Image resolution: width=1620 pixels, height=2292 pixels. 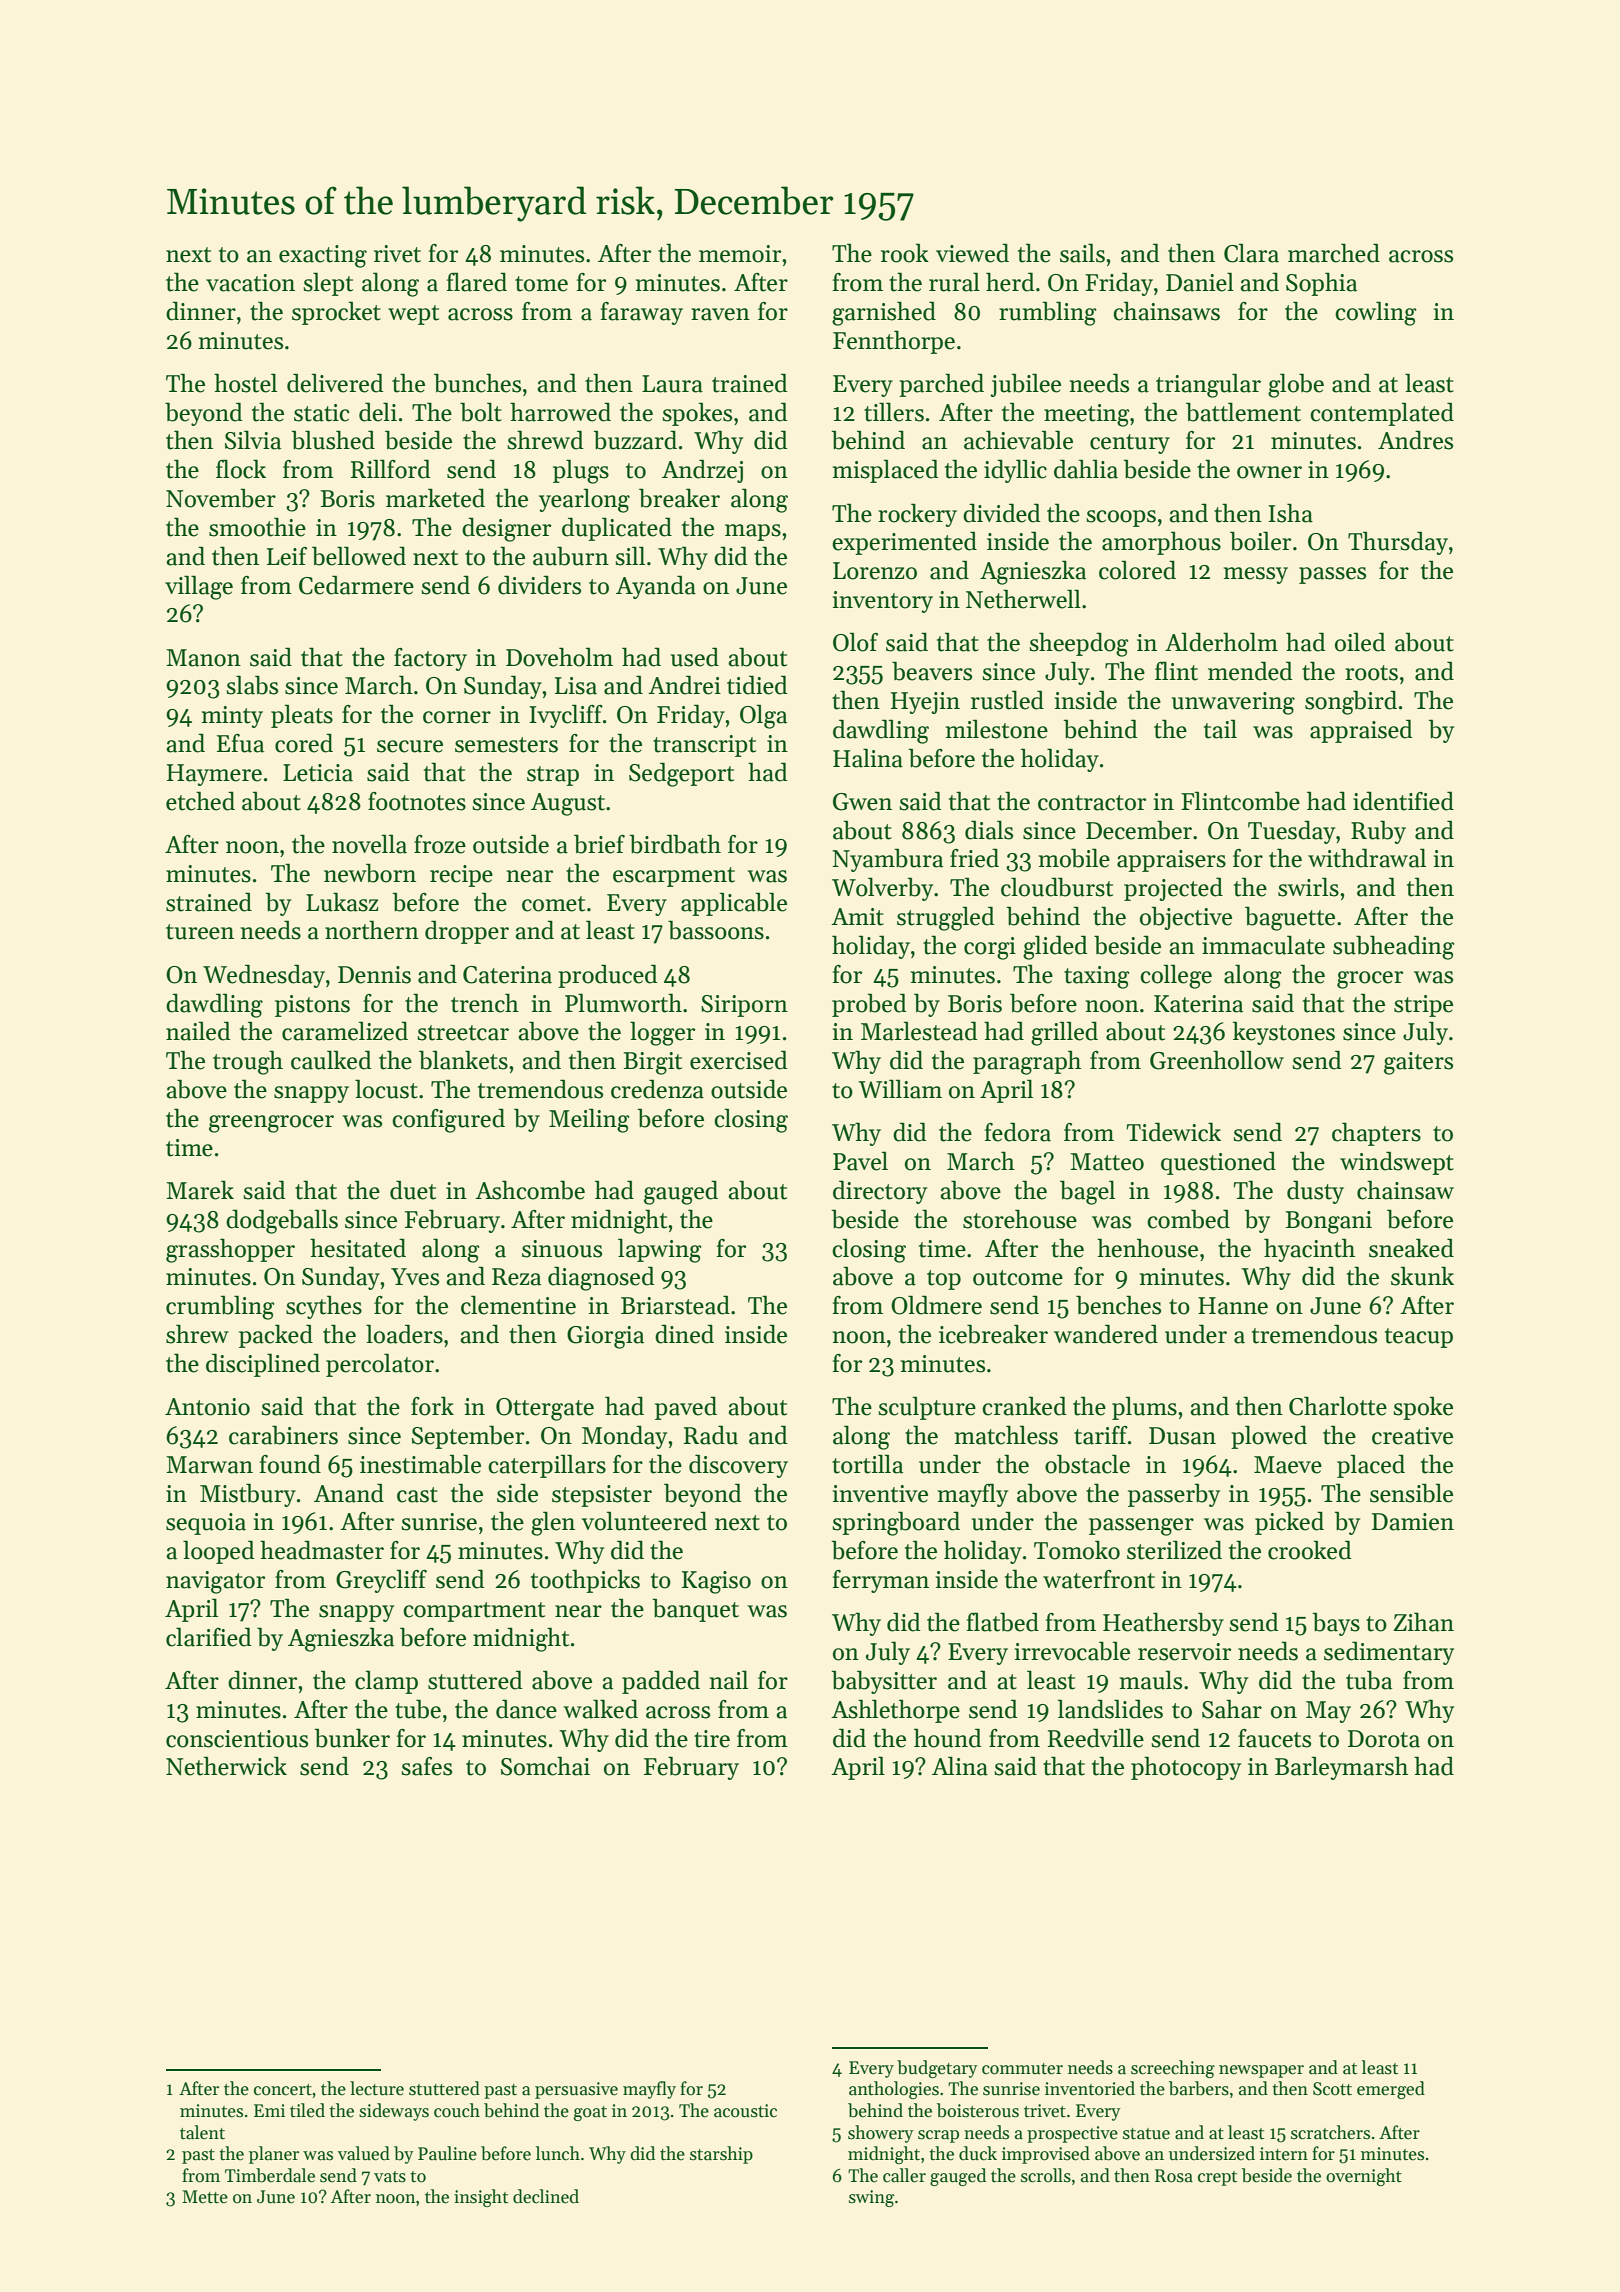 I want to click on Cedarmere, so click(x=356, y=585).
